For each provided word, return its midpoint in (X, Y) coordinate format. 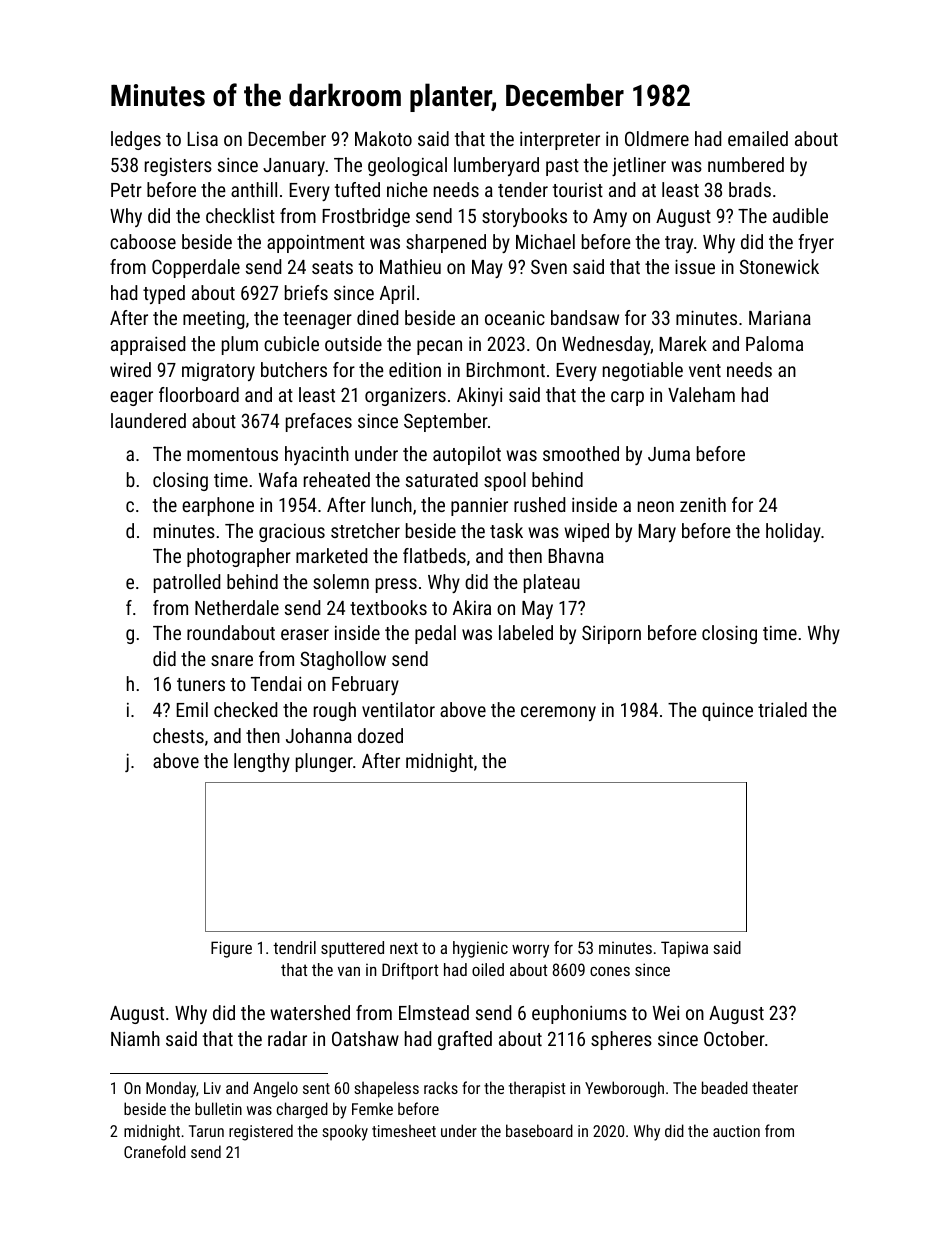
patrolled (187, 583)
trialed (782, 709)
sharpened (446, 243)
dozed (380, 735)
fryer (816, 243)
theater (775, 1087)
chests (178, 735)
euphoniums (579, 1014)
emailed (758, 138)
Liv (212, 1088)
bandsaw (585, 317)
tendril (294, 947)
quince (727, 711)
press (396, 585)
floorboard (199, 394)
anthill (254, 189)
